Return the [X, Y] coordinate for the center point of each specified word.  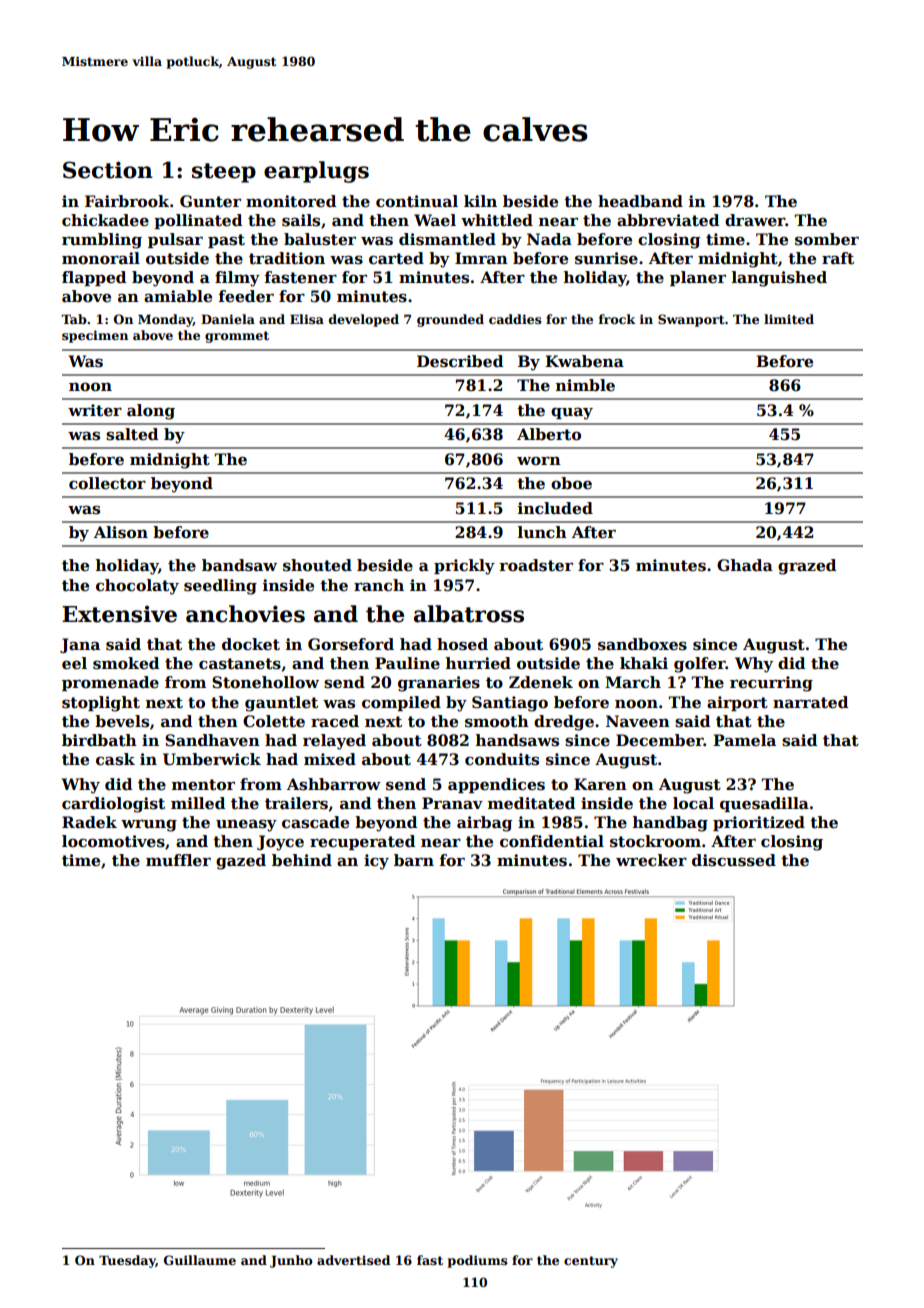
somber [827, 239]
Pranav [452, 803]
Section [108, 170]
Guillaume [200, 1260]
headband [640, 201]
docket [251, 644]
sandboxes [642, 644]
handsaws [517, 740]
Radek [89, 822]
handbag [670, 824]
